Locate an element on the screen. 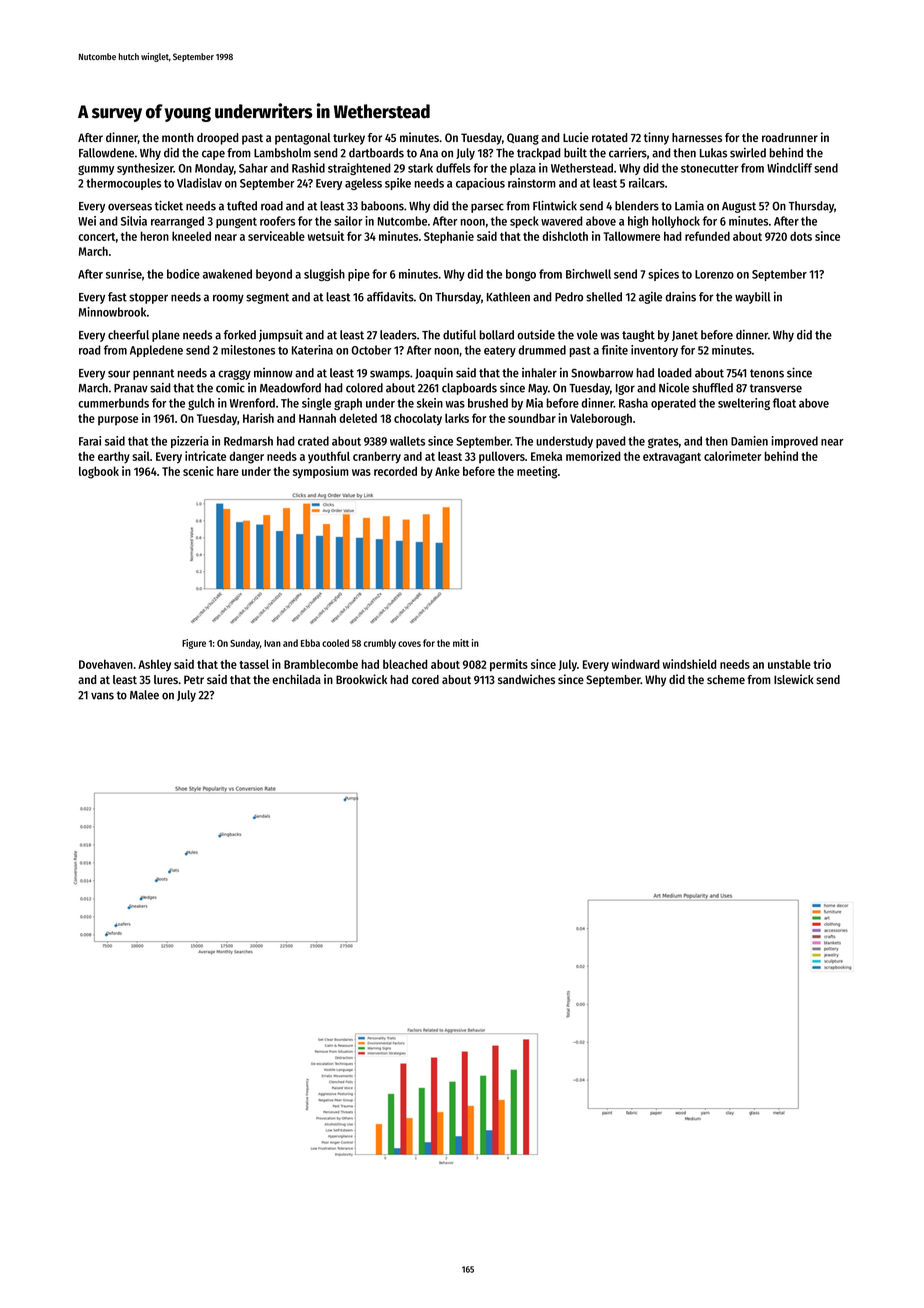 The width and height of the screenshot is (924, 1308). cummerbunds is located at coordinates (113, 403).
